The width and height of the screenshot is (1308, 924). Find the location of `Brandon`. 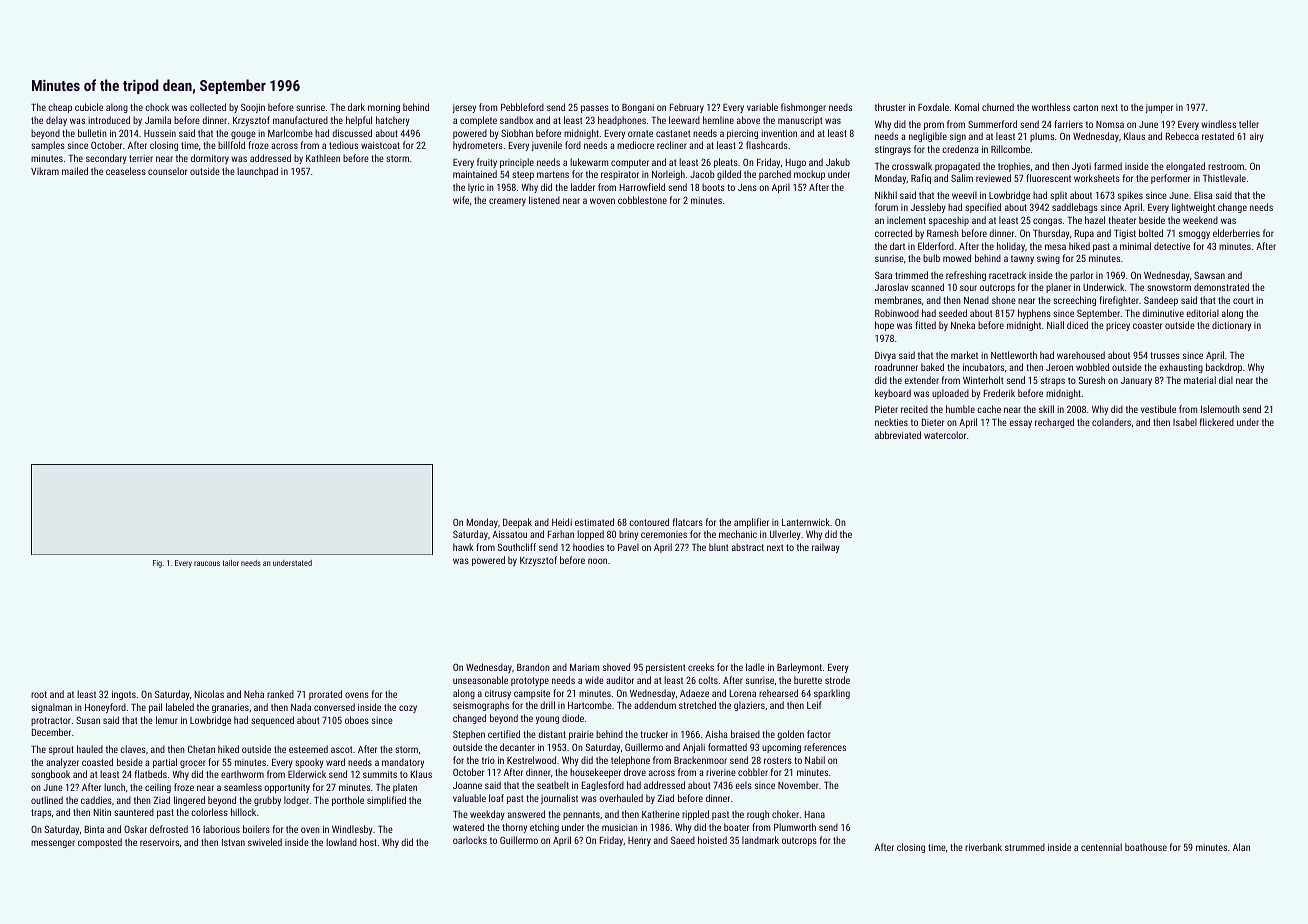

Brandon is located at coordinates (533, 667).
